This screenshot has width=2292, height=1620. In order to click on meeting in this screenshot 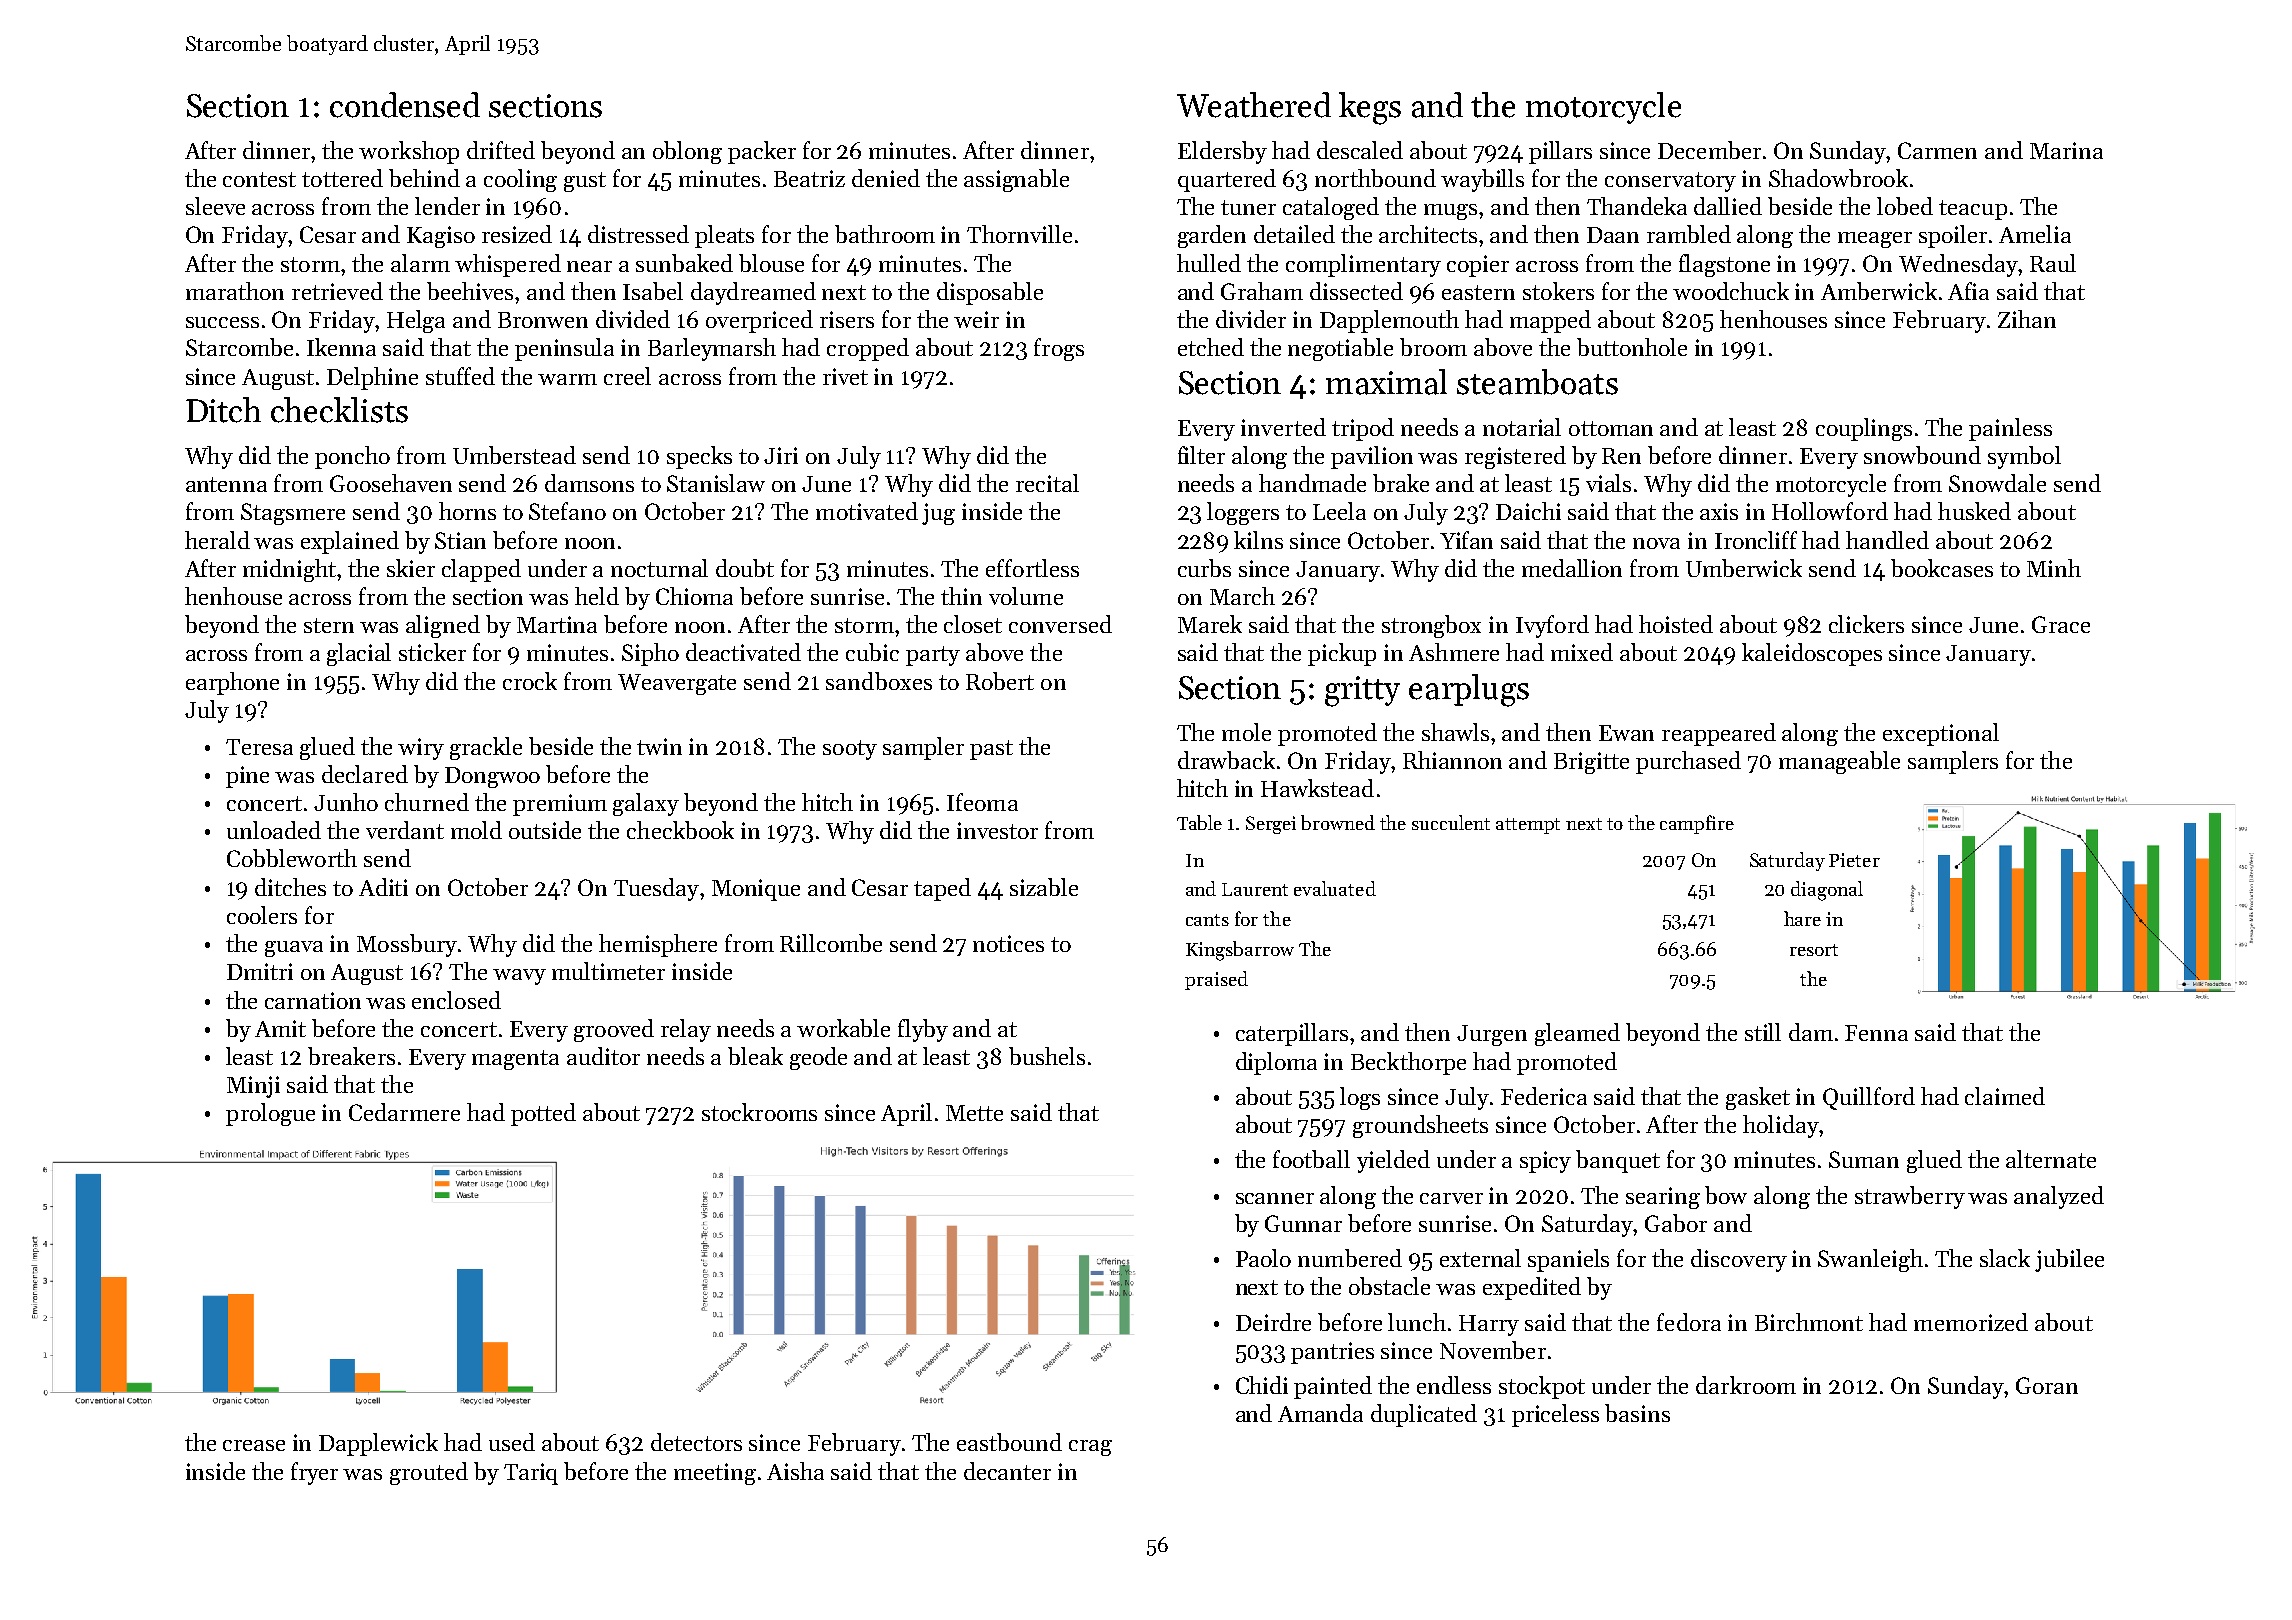, I will do `click(715, 1474)`.
